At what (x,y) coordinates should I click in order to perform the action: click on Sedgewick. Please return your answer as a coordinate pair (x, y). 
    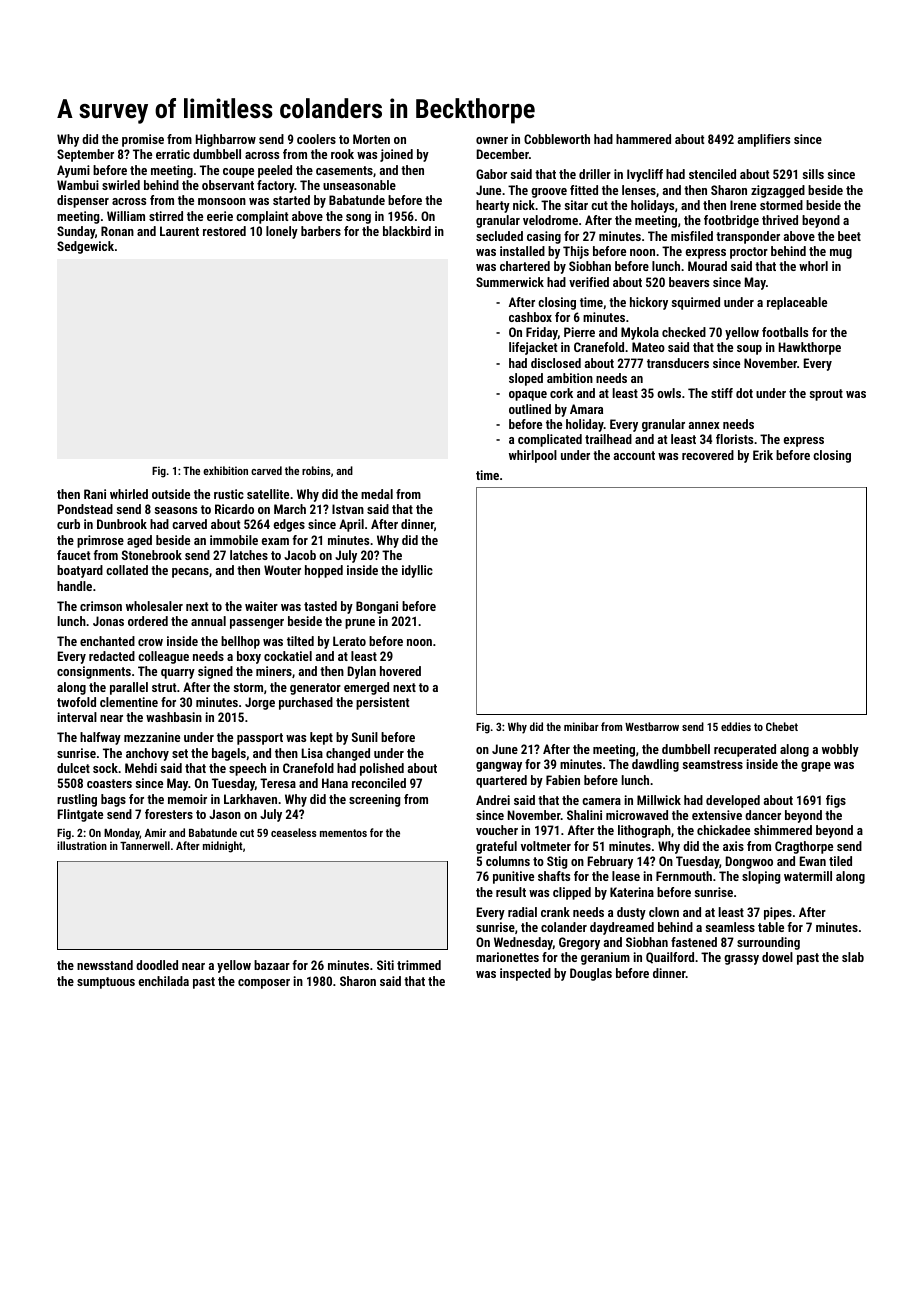
    Looking at the image, I should click on (85, 247).
